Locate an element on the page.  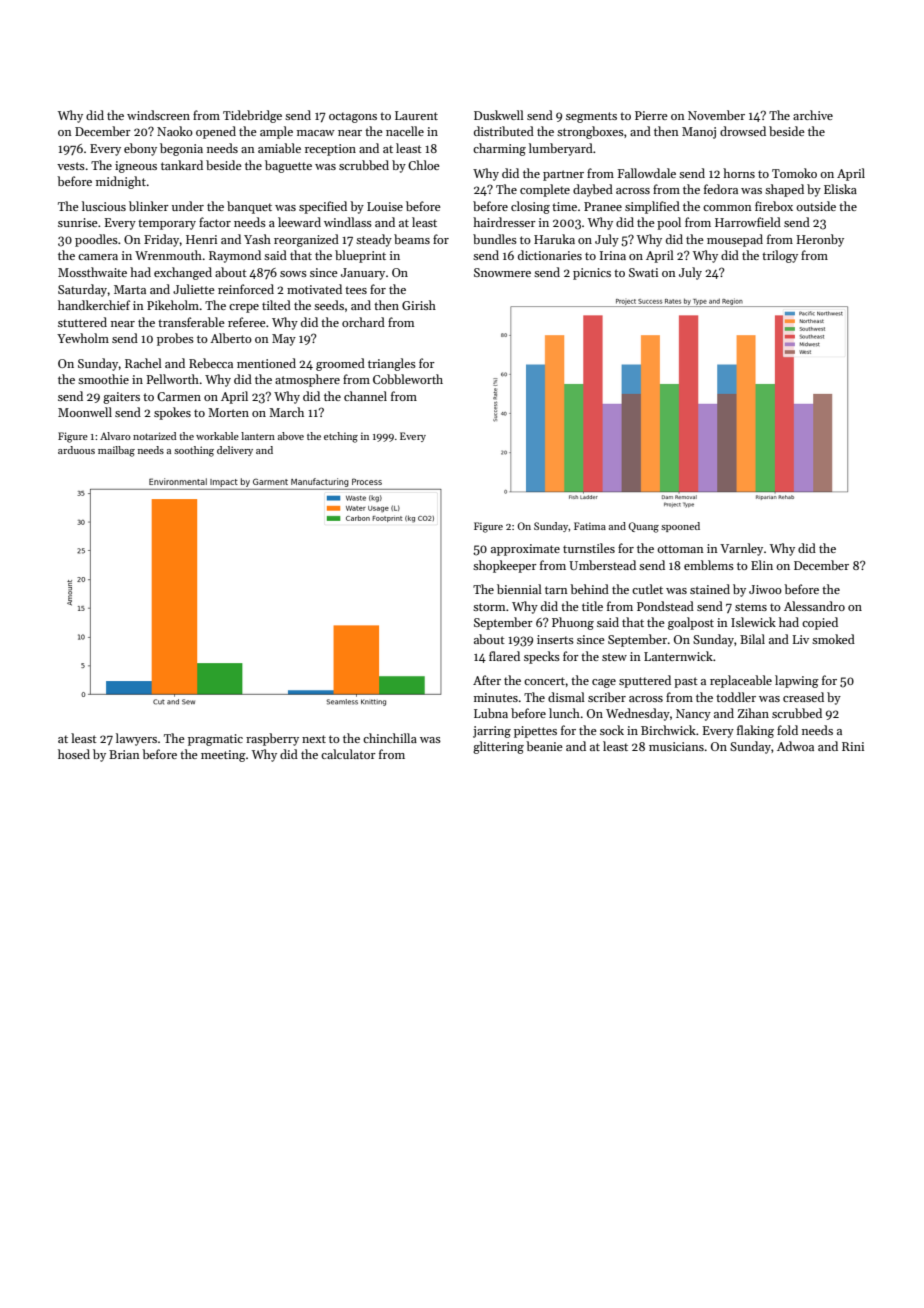
lawyers is located at coordinates (136, 739).
